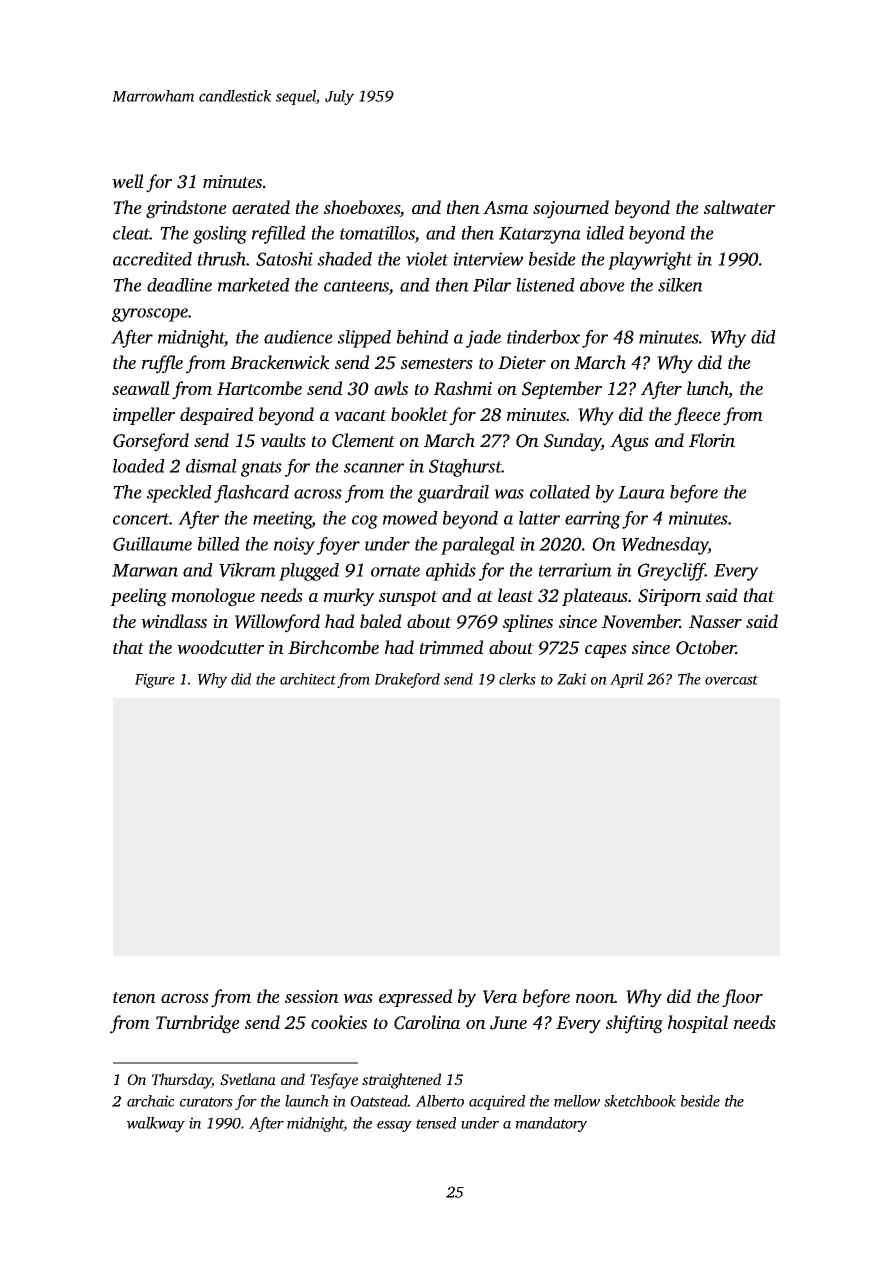 The width and height of the screenshot is (893, 1267). I want to click on Wednesday, so click(665, 546).
